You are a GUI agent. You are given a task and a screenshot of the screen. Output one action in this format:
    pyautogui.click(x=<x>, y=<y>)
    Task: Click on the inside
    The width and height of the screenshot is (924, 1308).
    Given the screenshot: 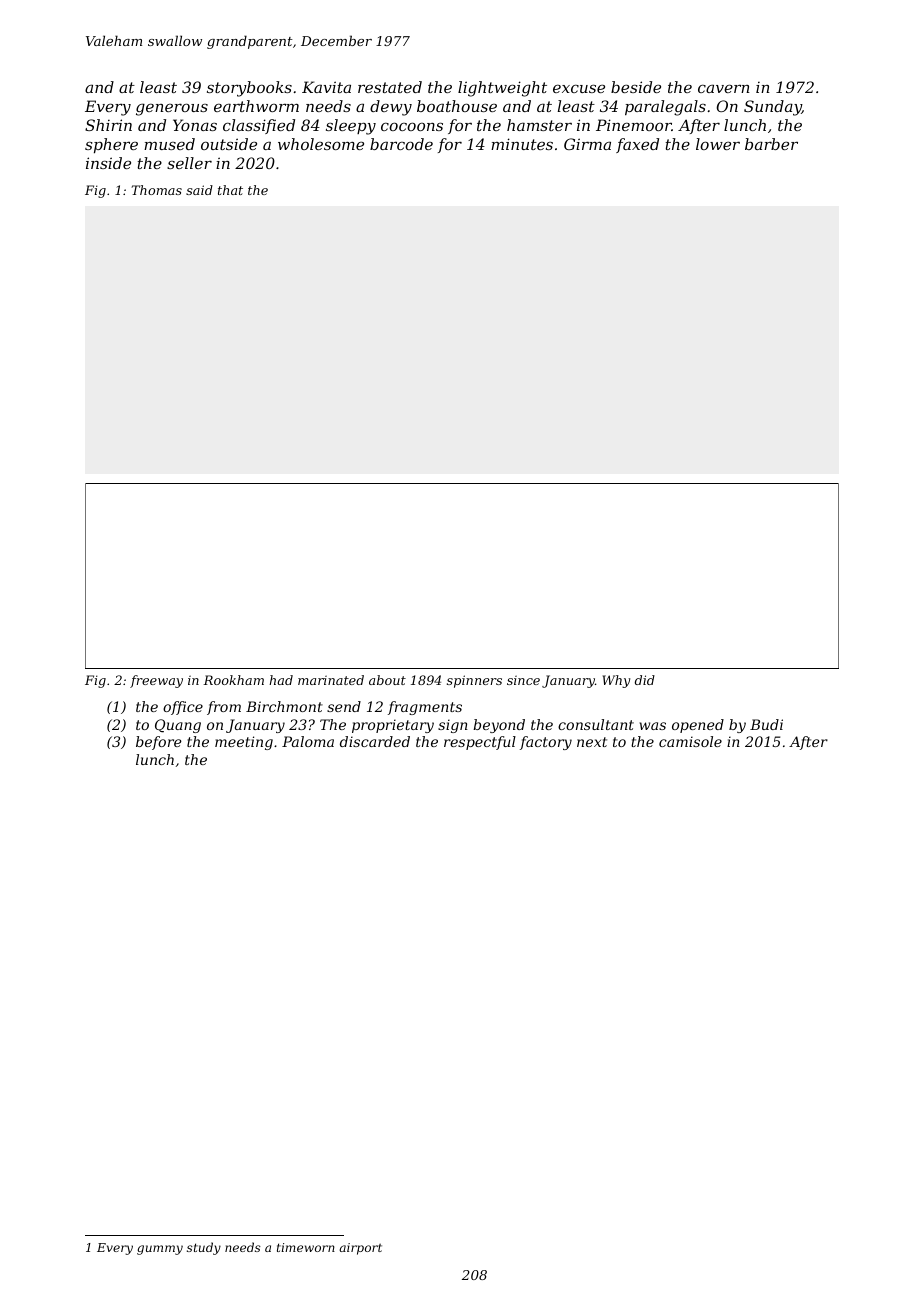 What is the action you would take?
    pyautogui.click(x=108, y=163)
